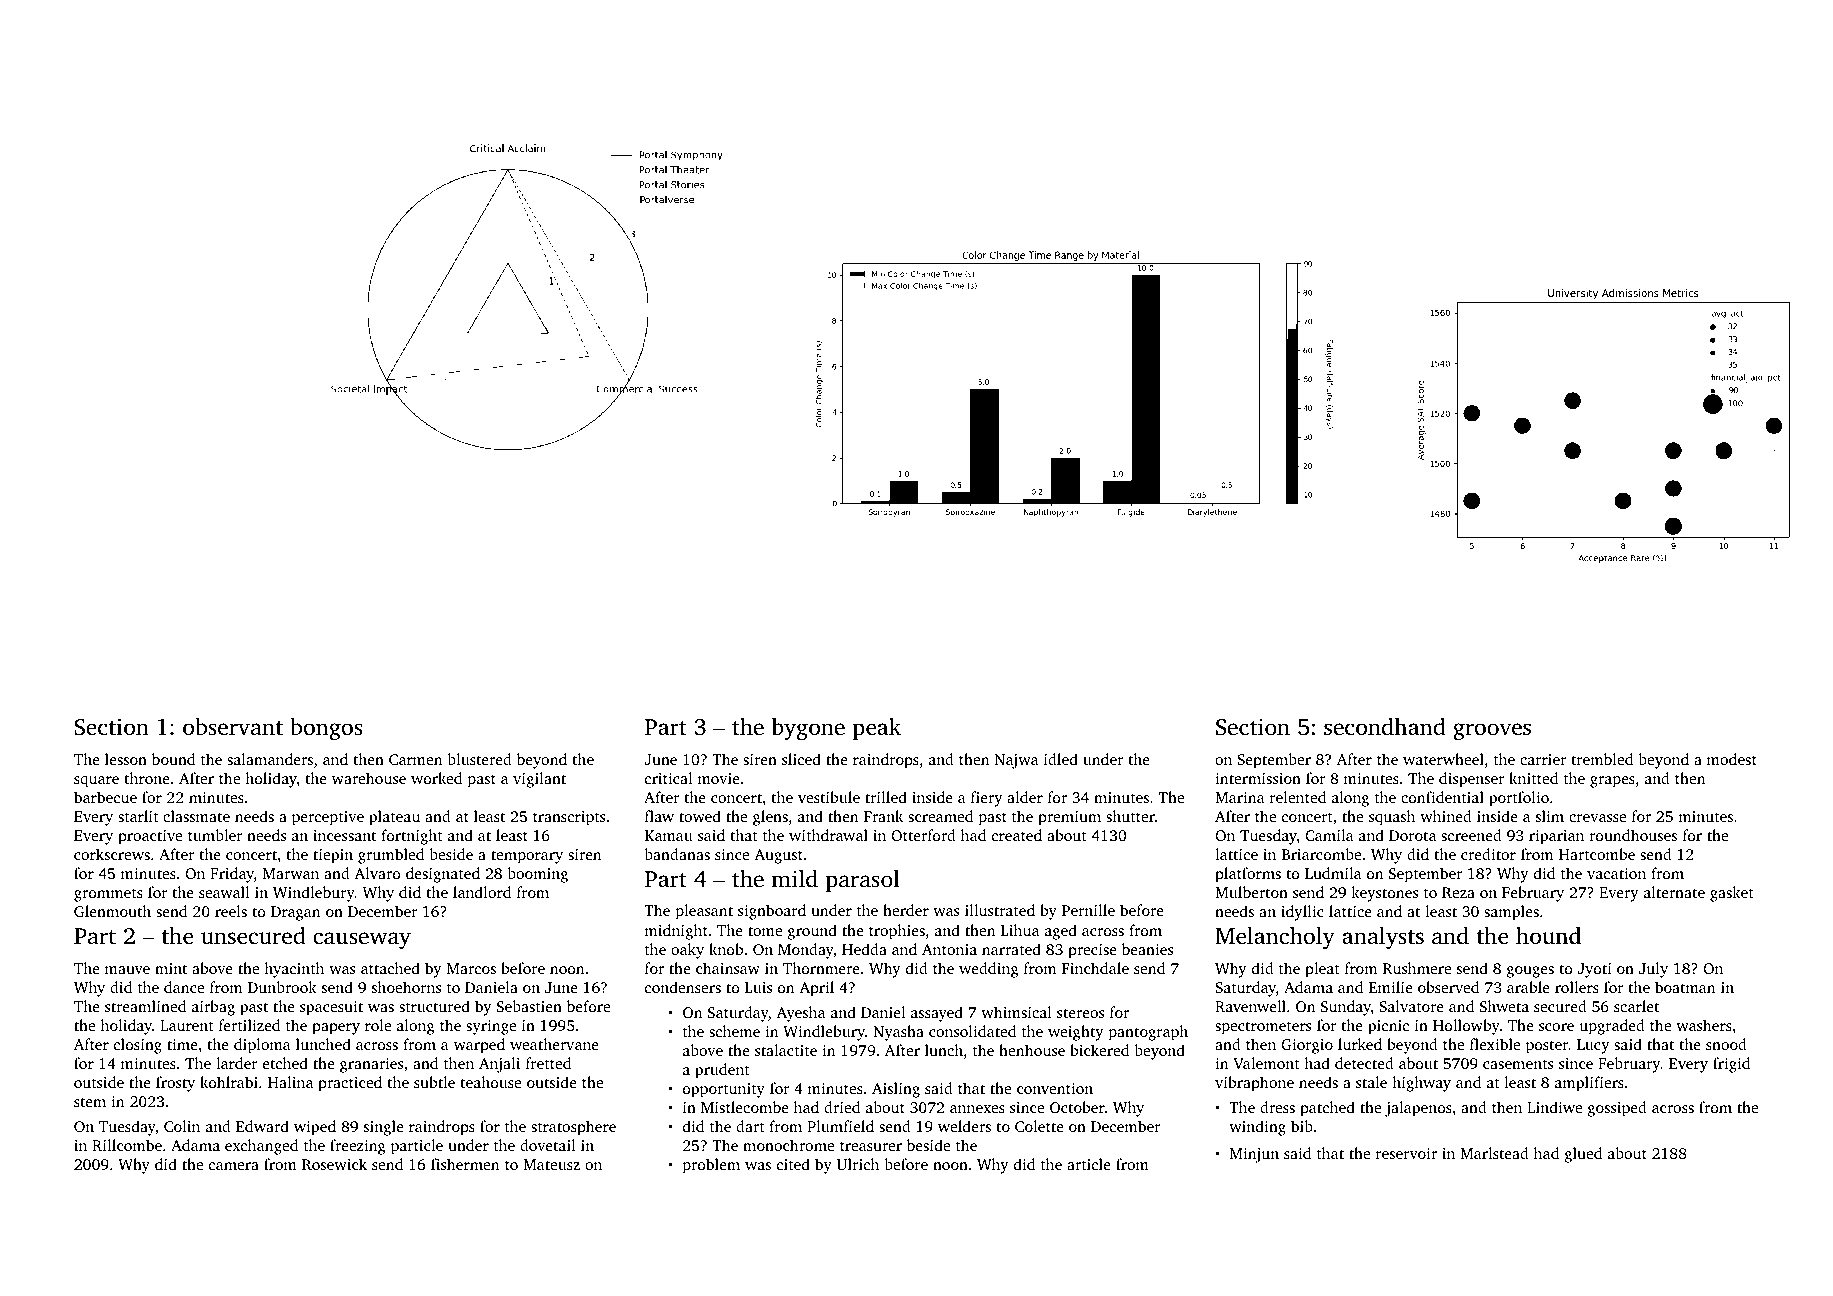 This screenshot has height=1296, width=1833. I want to click on bongos, so click(326, 729).
